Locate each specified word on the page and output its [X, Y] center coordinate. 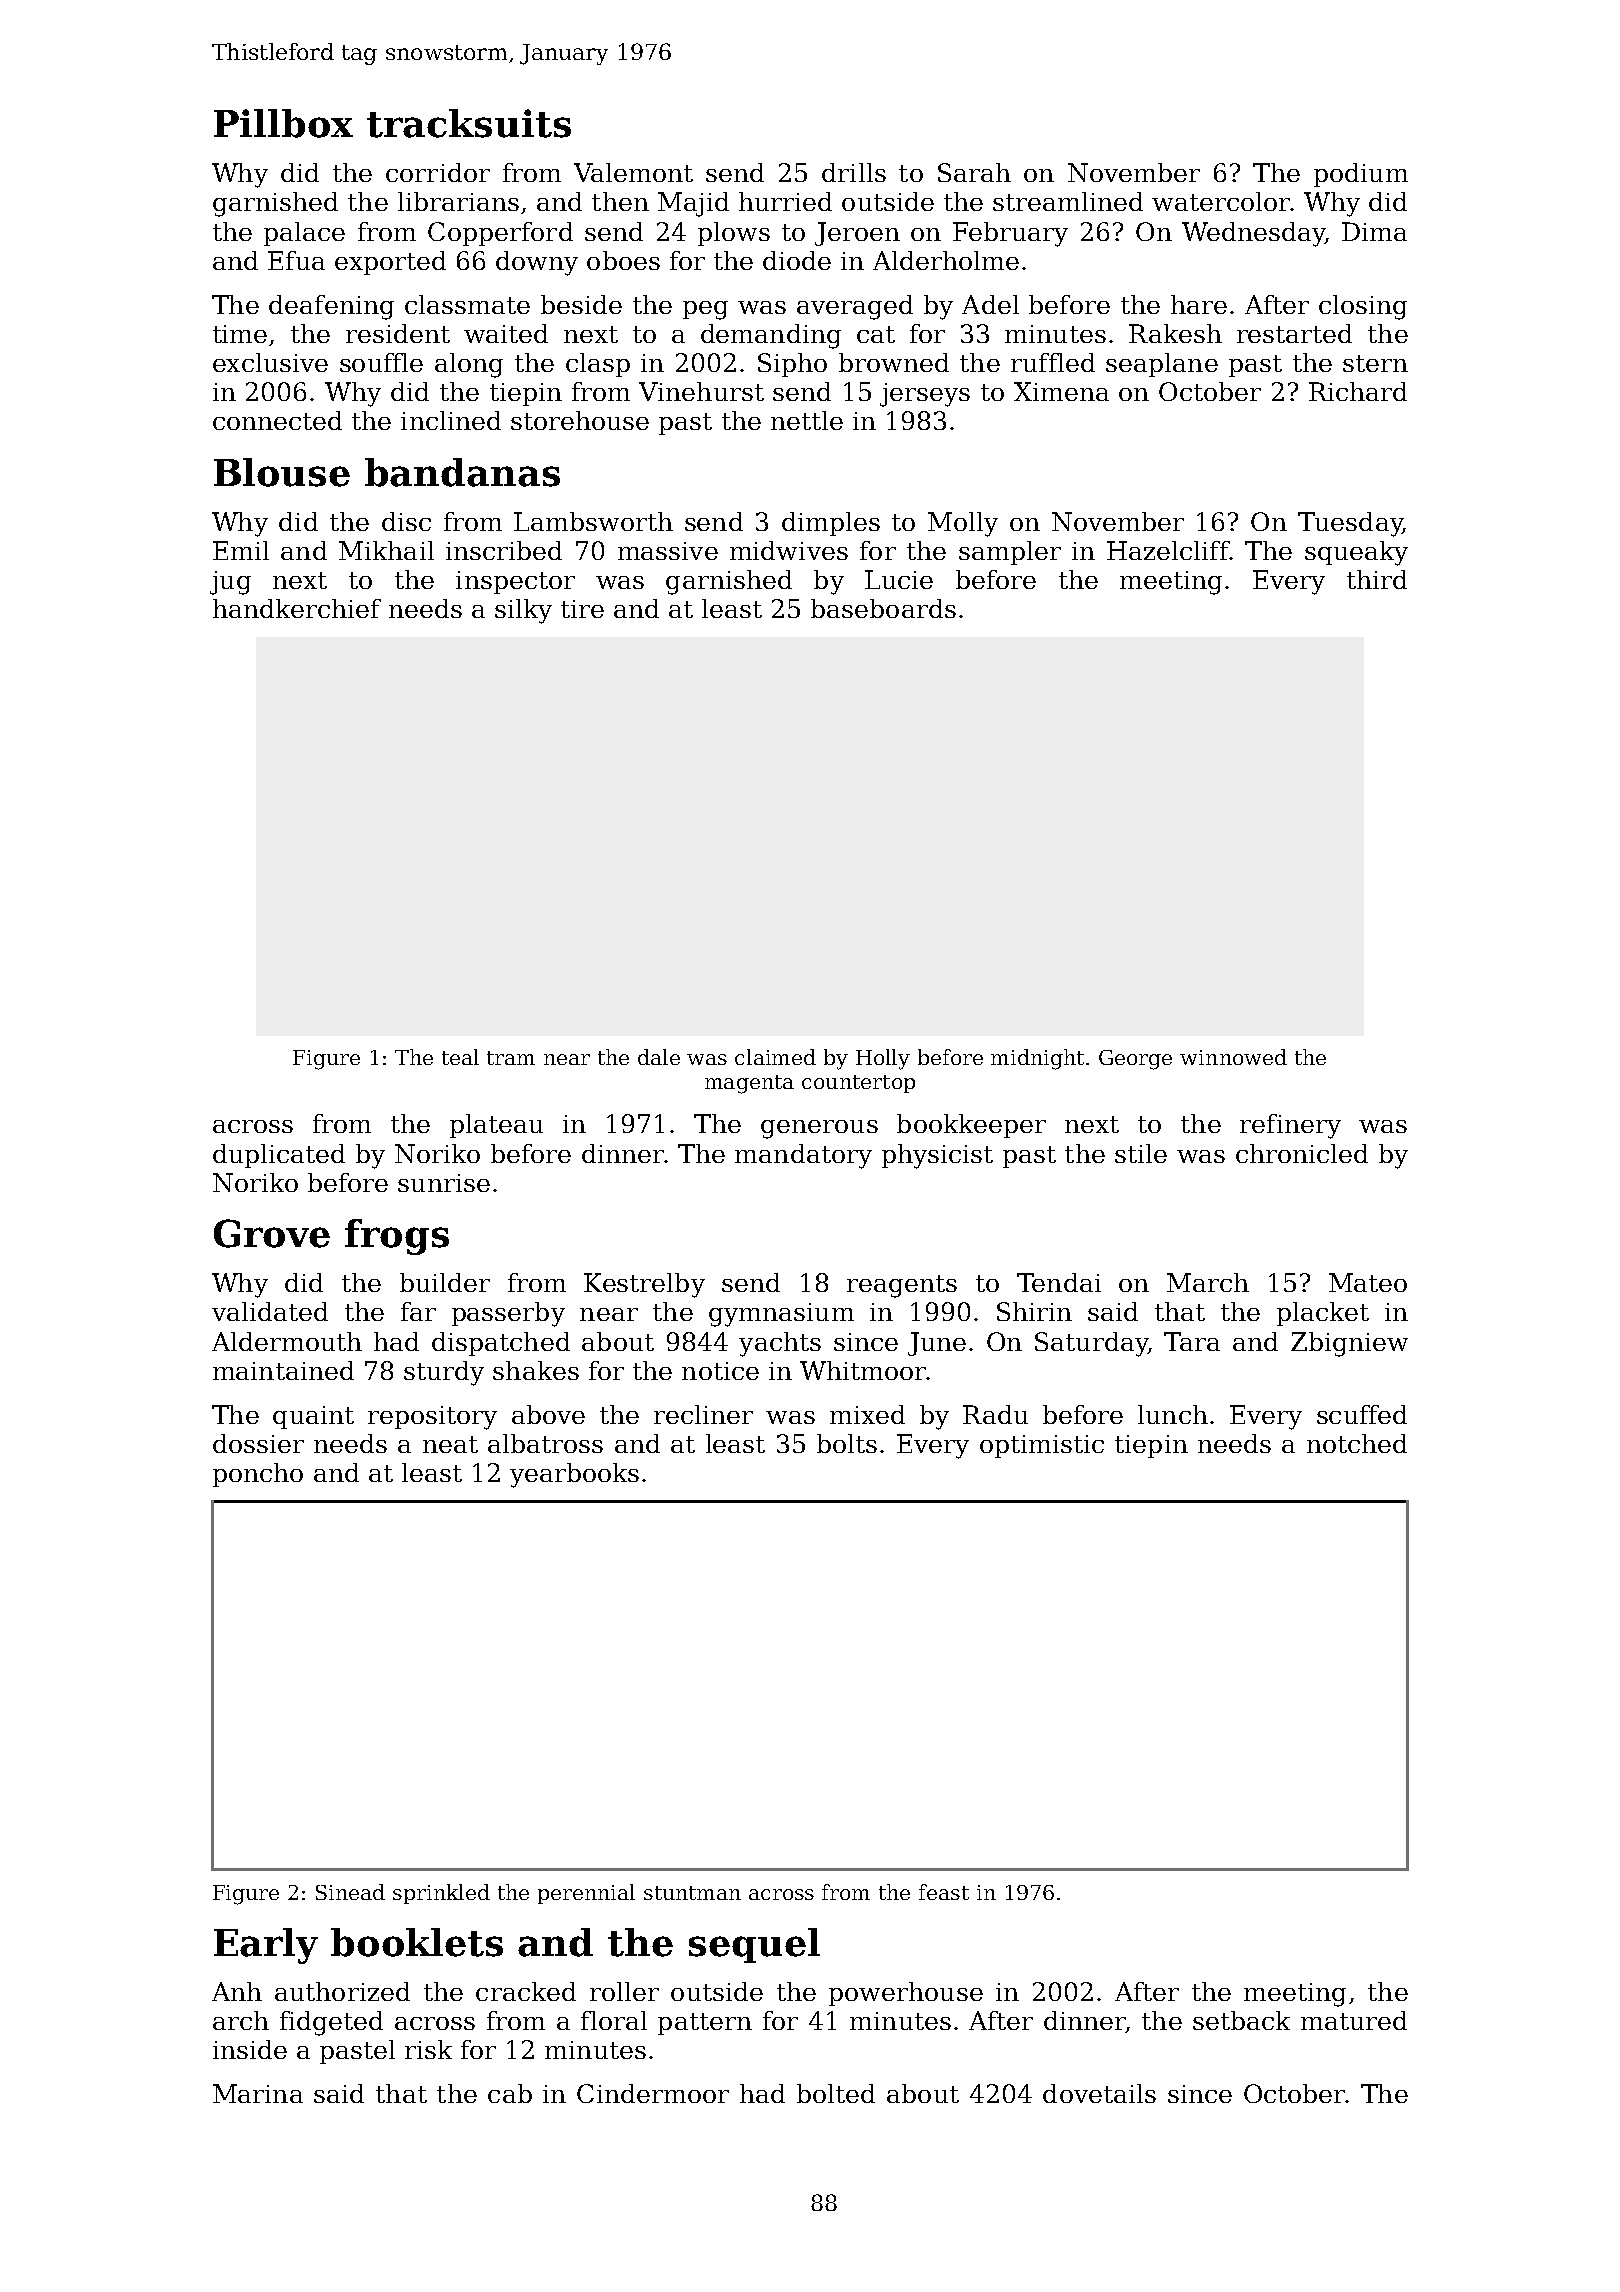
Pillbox [283, 123]
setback [1241, 2020]
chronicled [1302, 1153]
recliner [703, 1414]
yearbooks [574, 1475]
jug [230, 583]
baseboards [883, 608]
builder [445, 1282]
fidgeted [331, 2023]
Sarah [974, 172]
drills [854, 172]
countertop [858, 1084]
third [1377, 579]
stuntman [692, 1893]
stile [1141, 1153]
